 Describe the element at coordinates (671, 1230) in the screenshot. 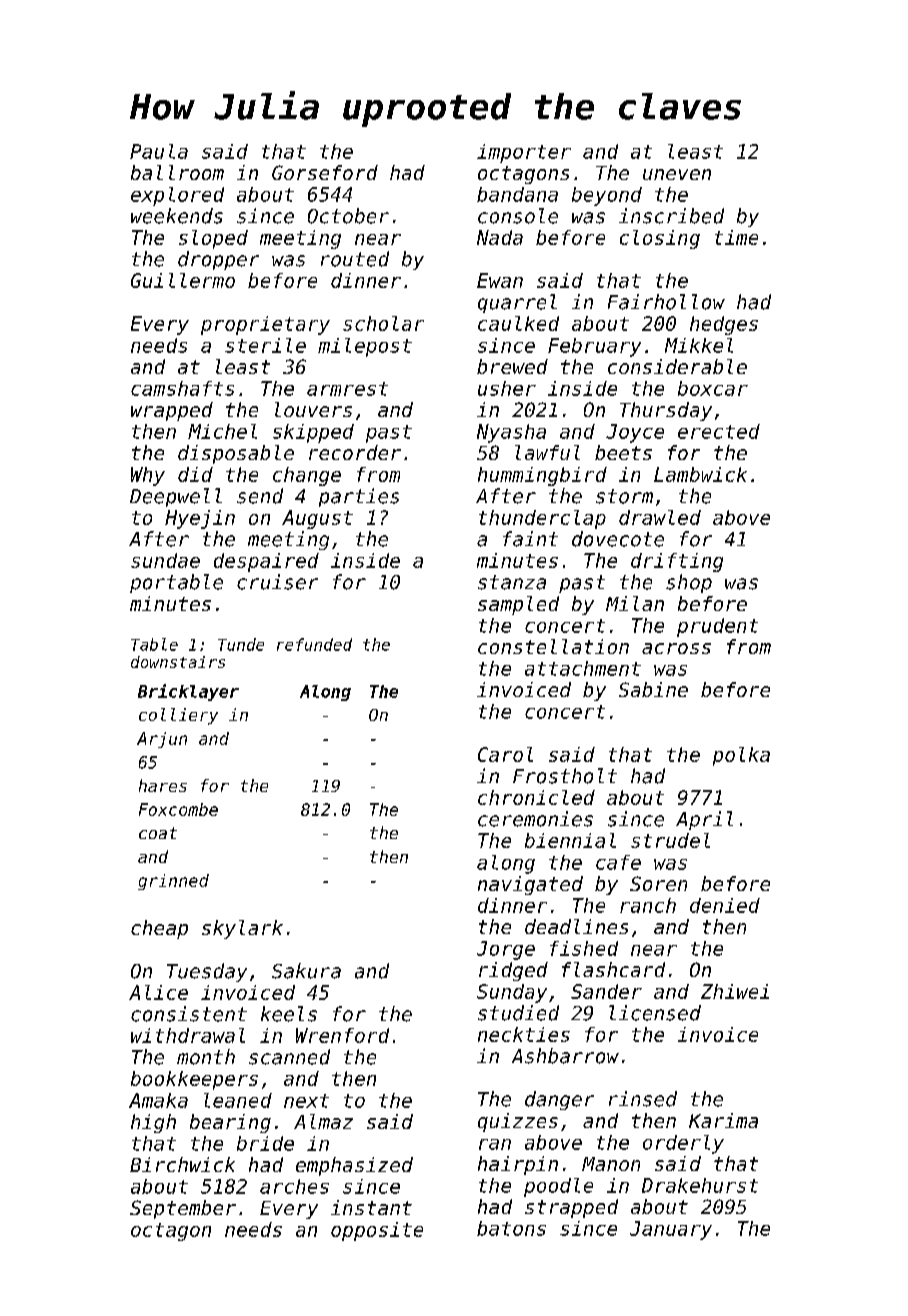

I see `January` at that location.
